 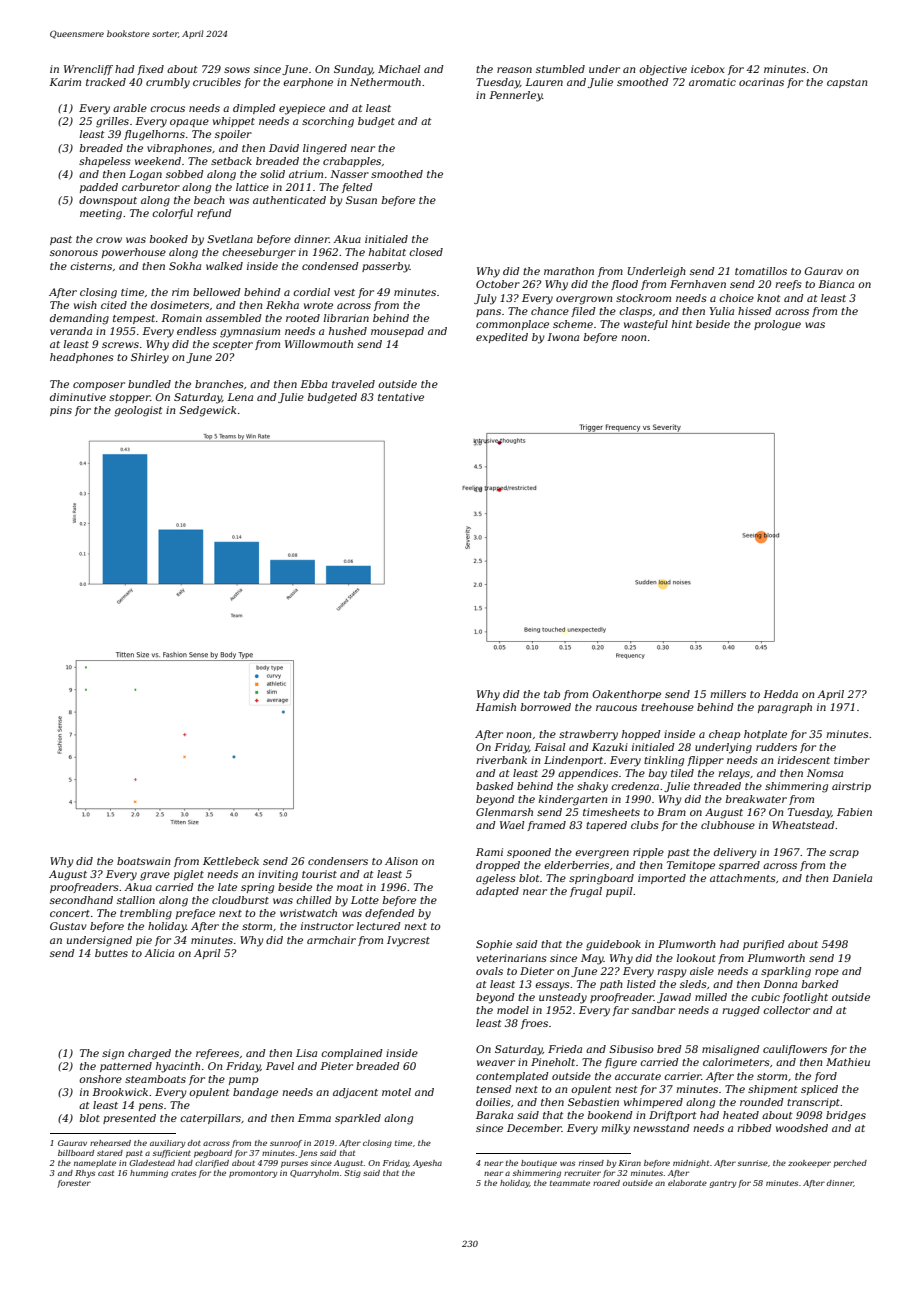 I want to click on buttes, so click(x=111, y=953).
